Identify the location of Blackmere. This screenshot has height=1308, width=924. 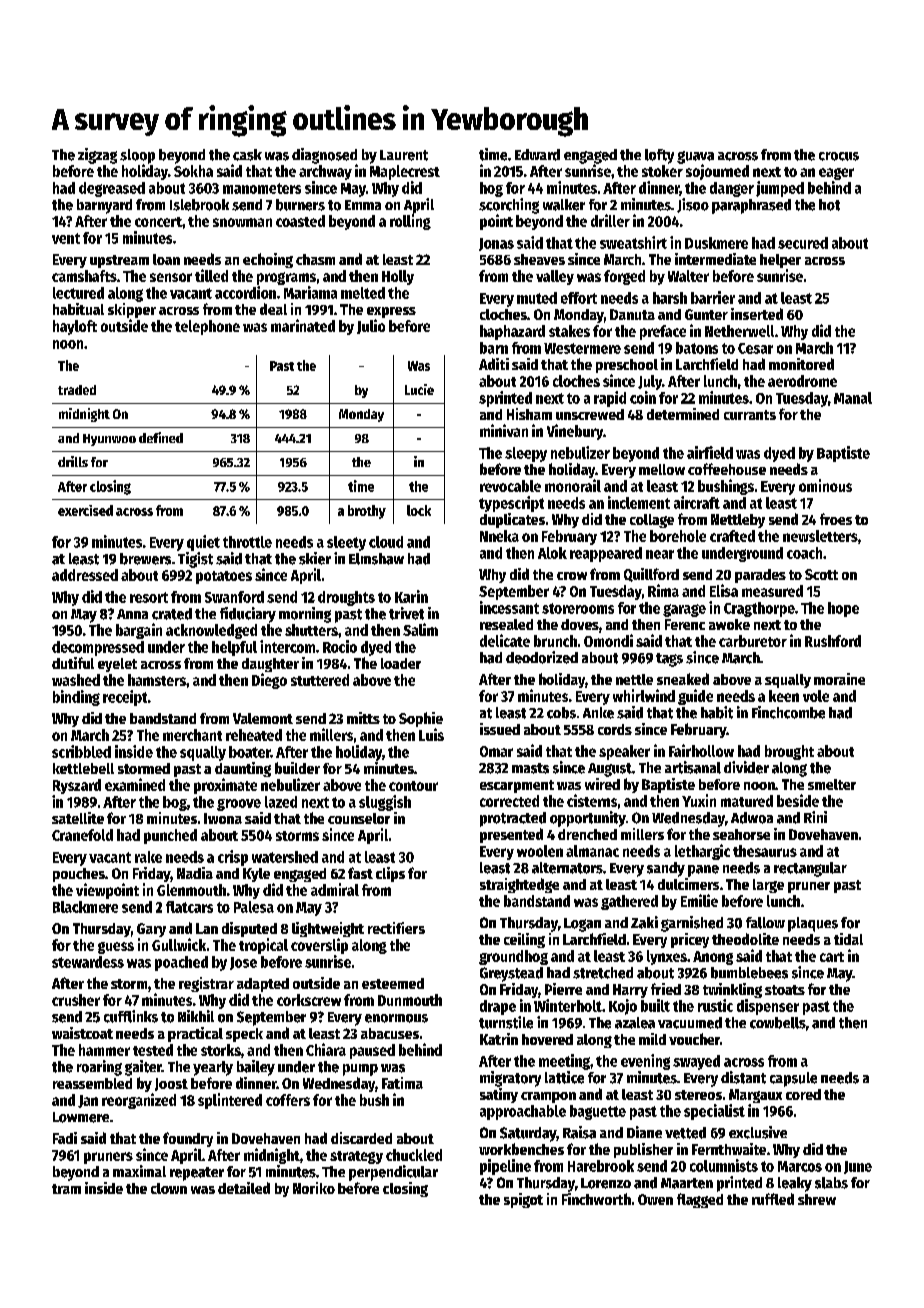
(85, 907).
